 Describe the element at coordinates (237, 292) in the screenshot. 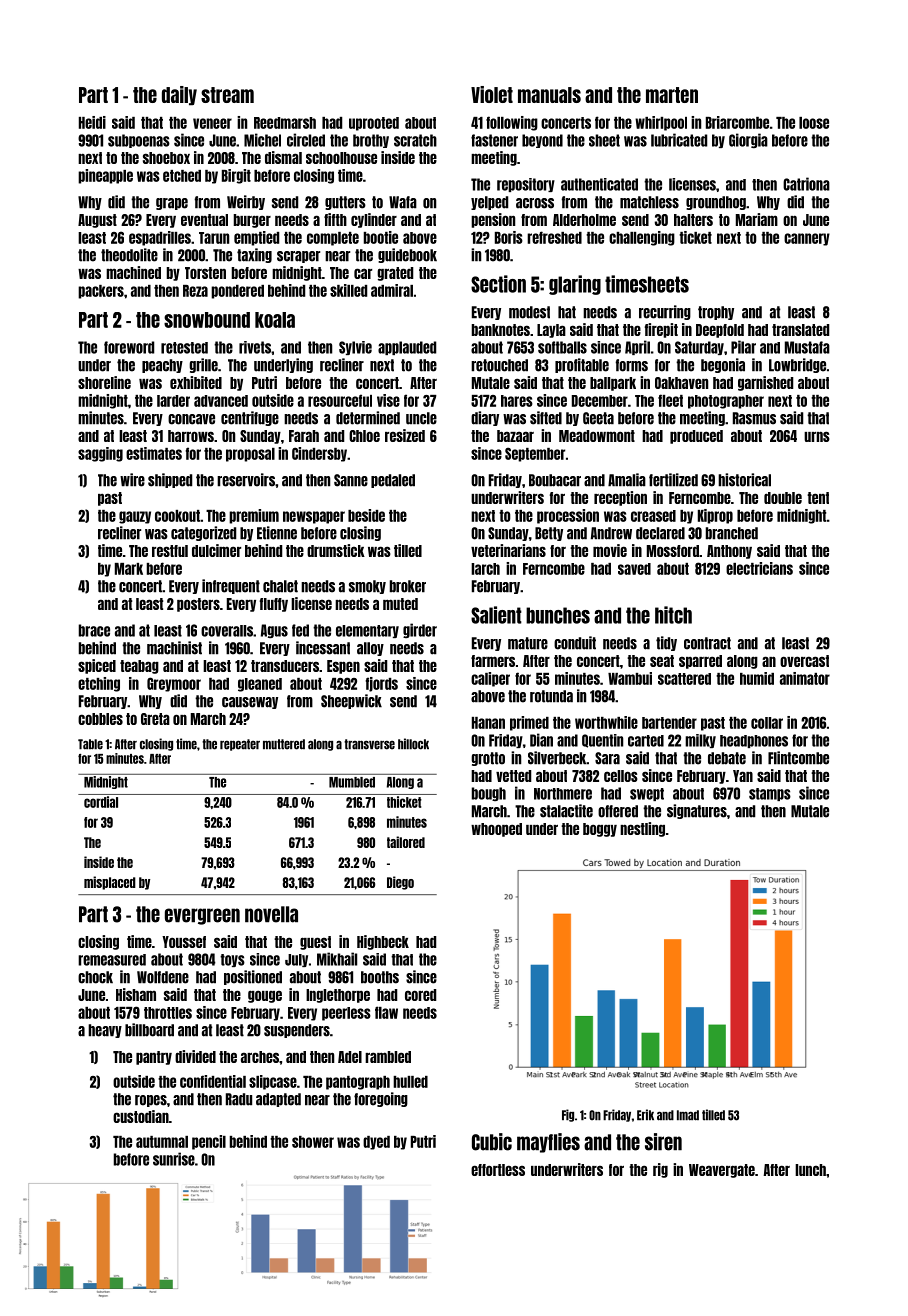

I see `pondered` at that location.
